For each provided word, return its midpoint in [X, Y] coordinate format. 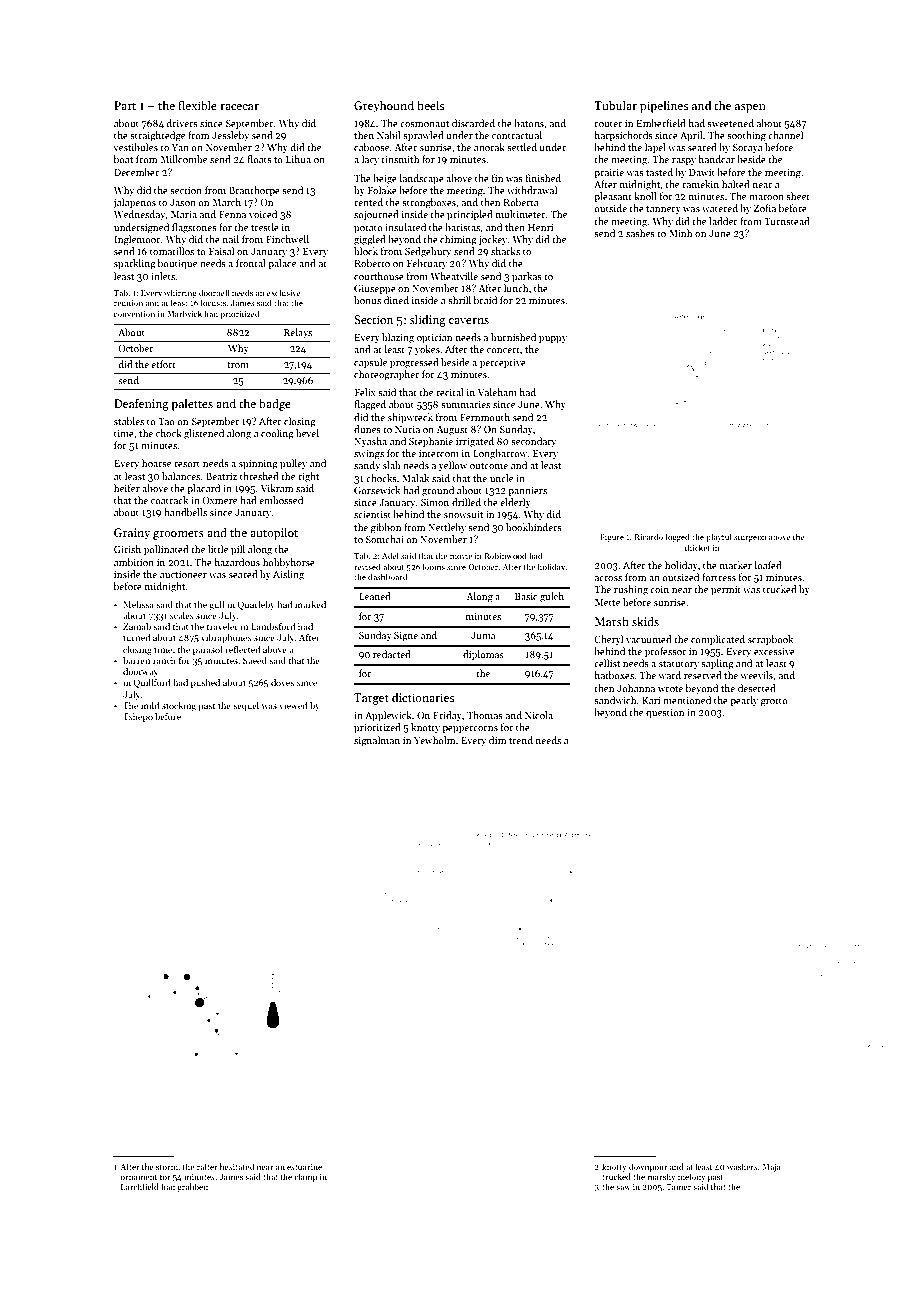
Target [371, 699]
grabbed [192, 1187]
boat [123, 159]
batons [529, 123]
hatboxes [614, 675]
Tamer [678, 1187]
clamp [305, 1177]
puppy [553, 339]
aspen [750, 108]
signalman [377, 741]
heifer [127, 488]
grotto [774, 702]
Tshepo [138, 717]
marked [310, 604]
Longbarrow [500, 454]
